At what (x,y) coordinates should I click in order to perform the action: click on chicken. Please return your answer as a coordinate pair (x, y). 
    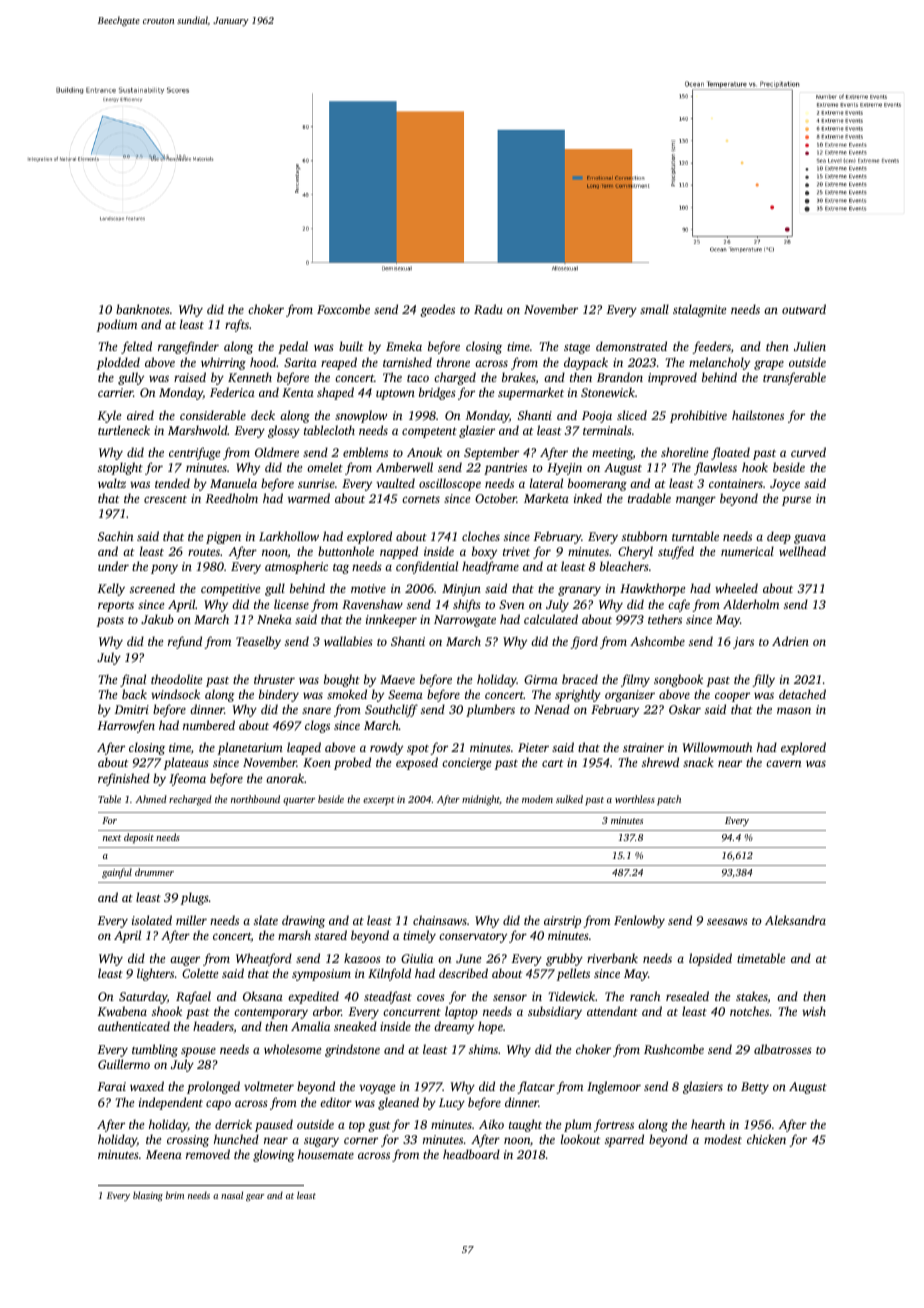
    Looking at the image, I should click on (766, 1139).
